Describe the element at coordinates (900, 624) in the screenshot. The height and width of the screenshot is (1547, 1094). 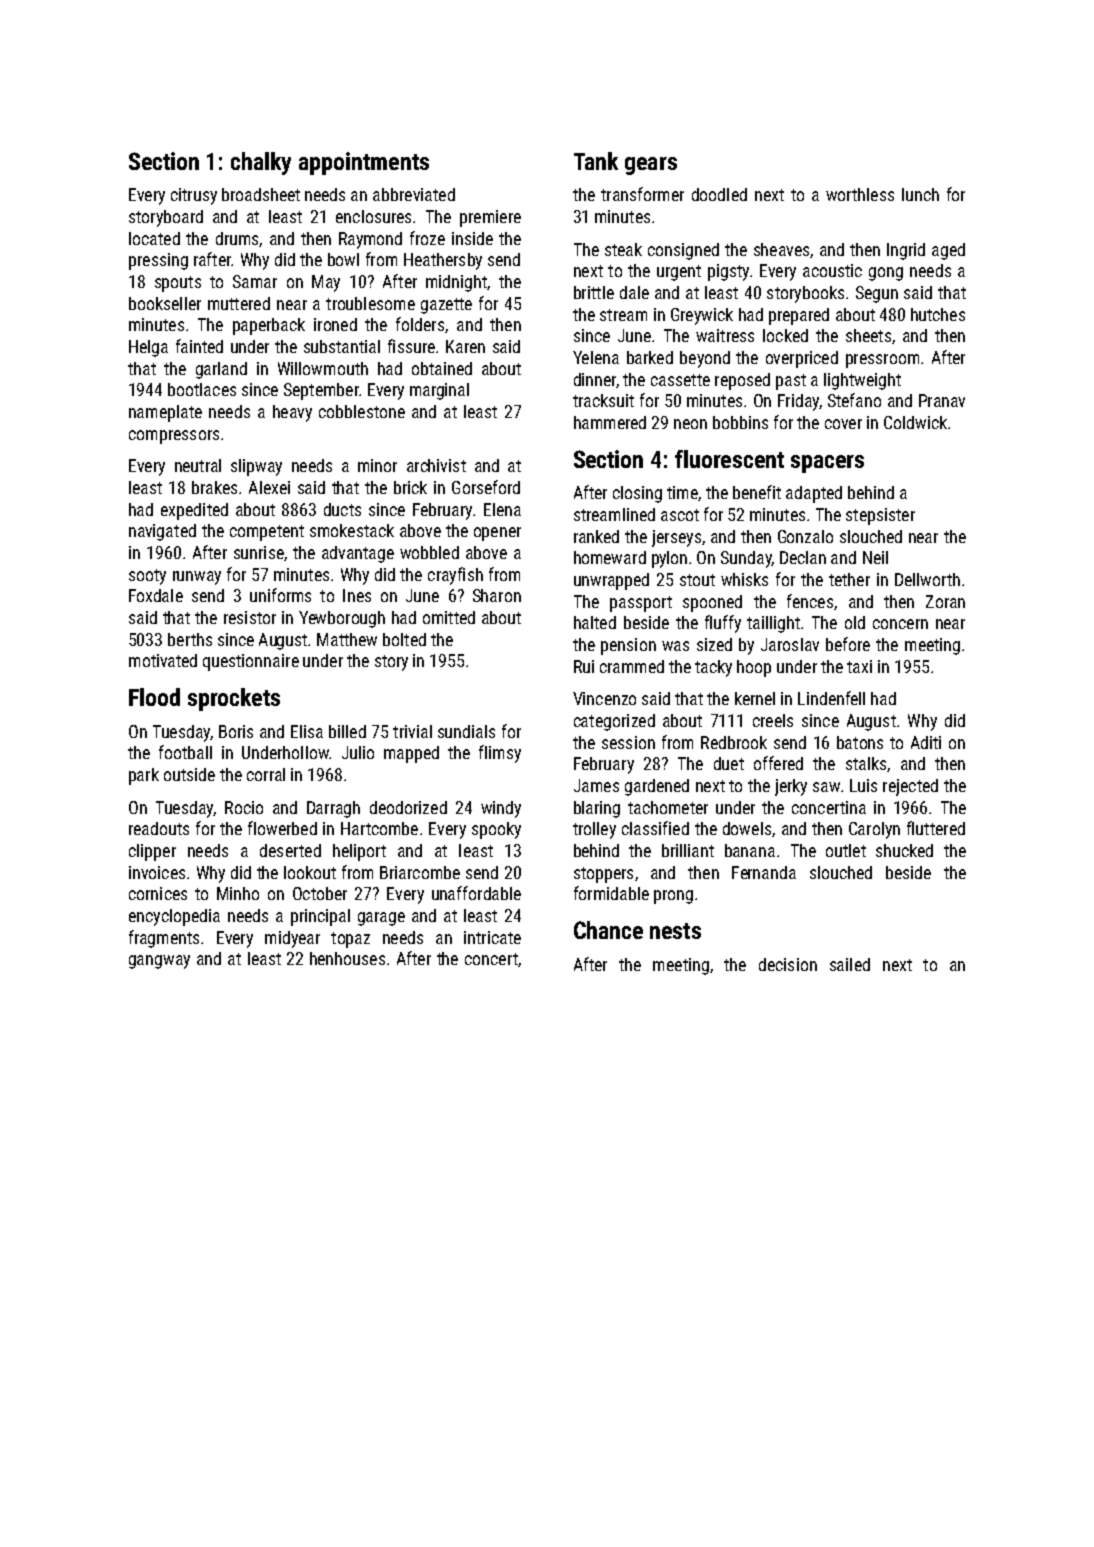
I see `concern` at that location.
